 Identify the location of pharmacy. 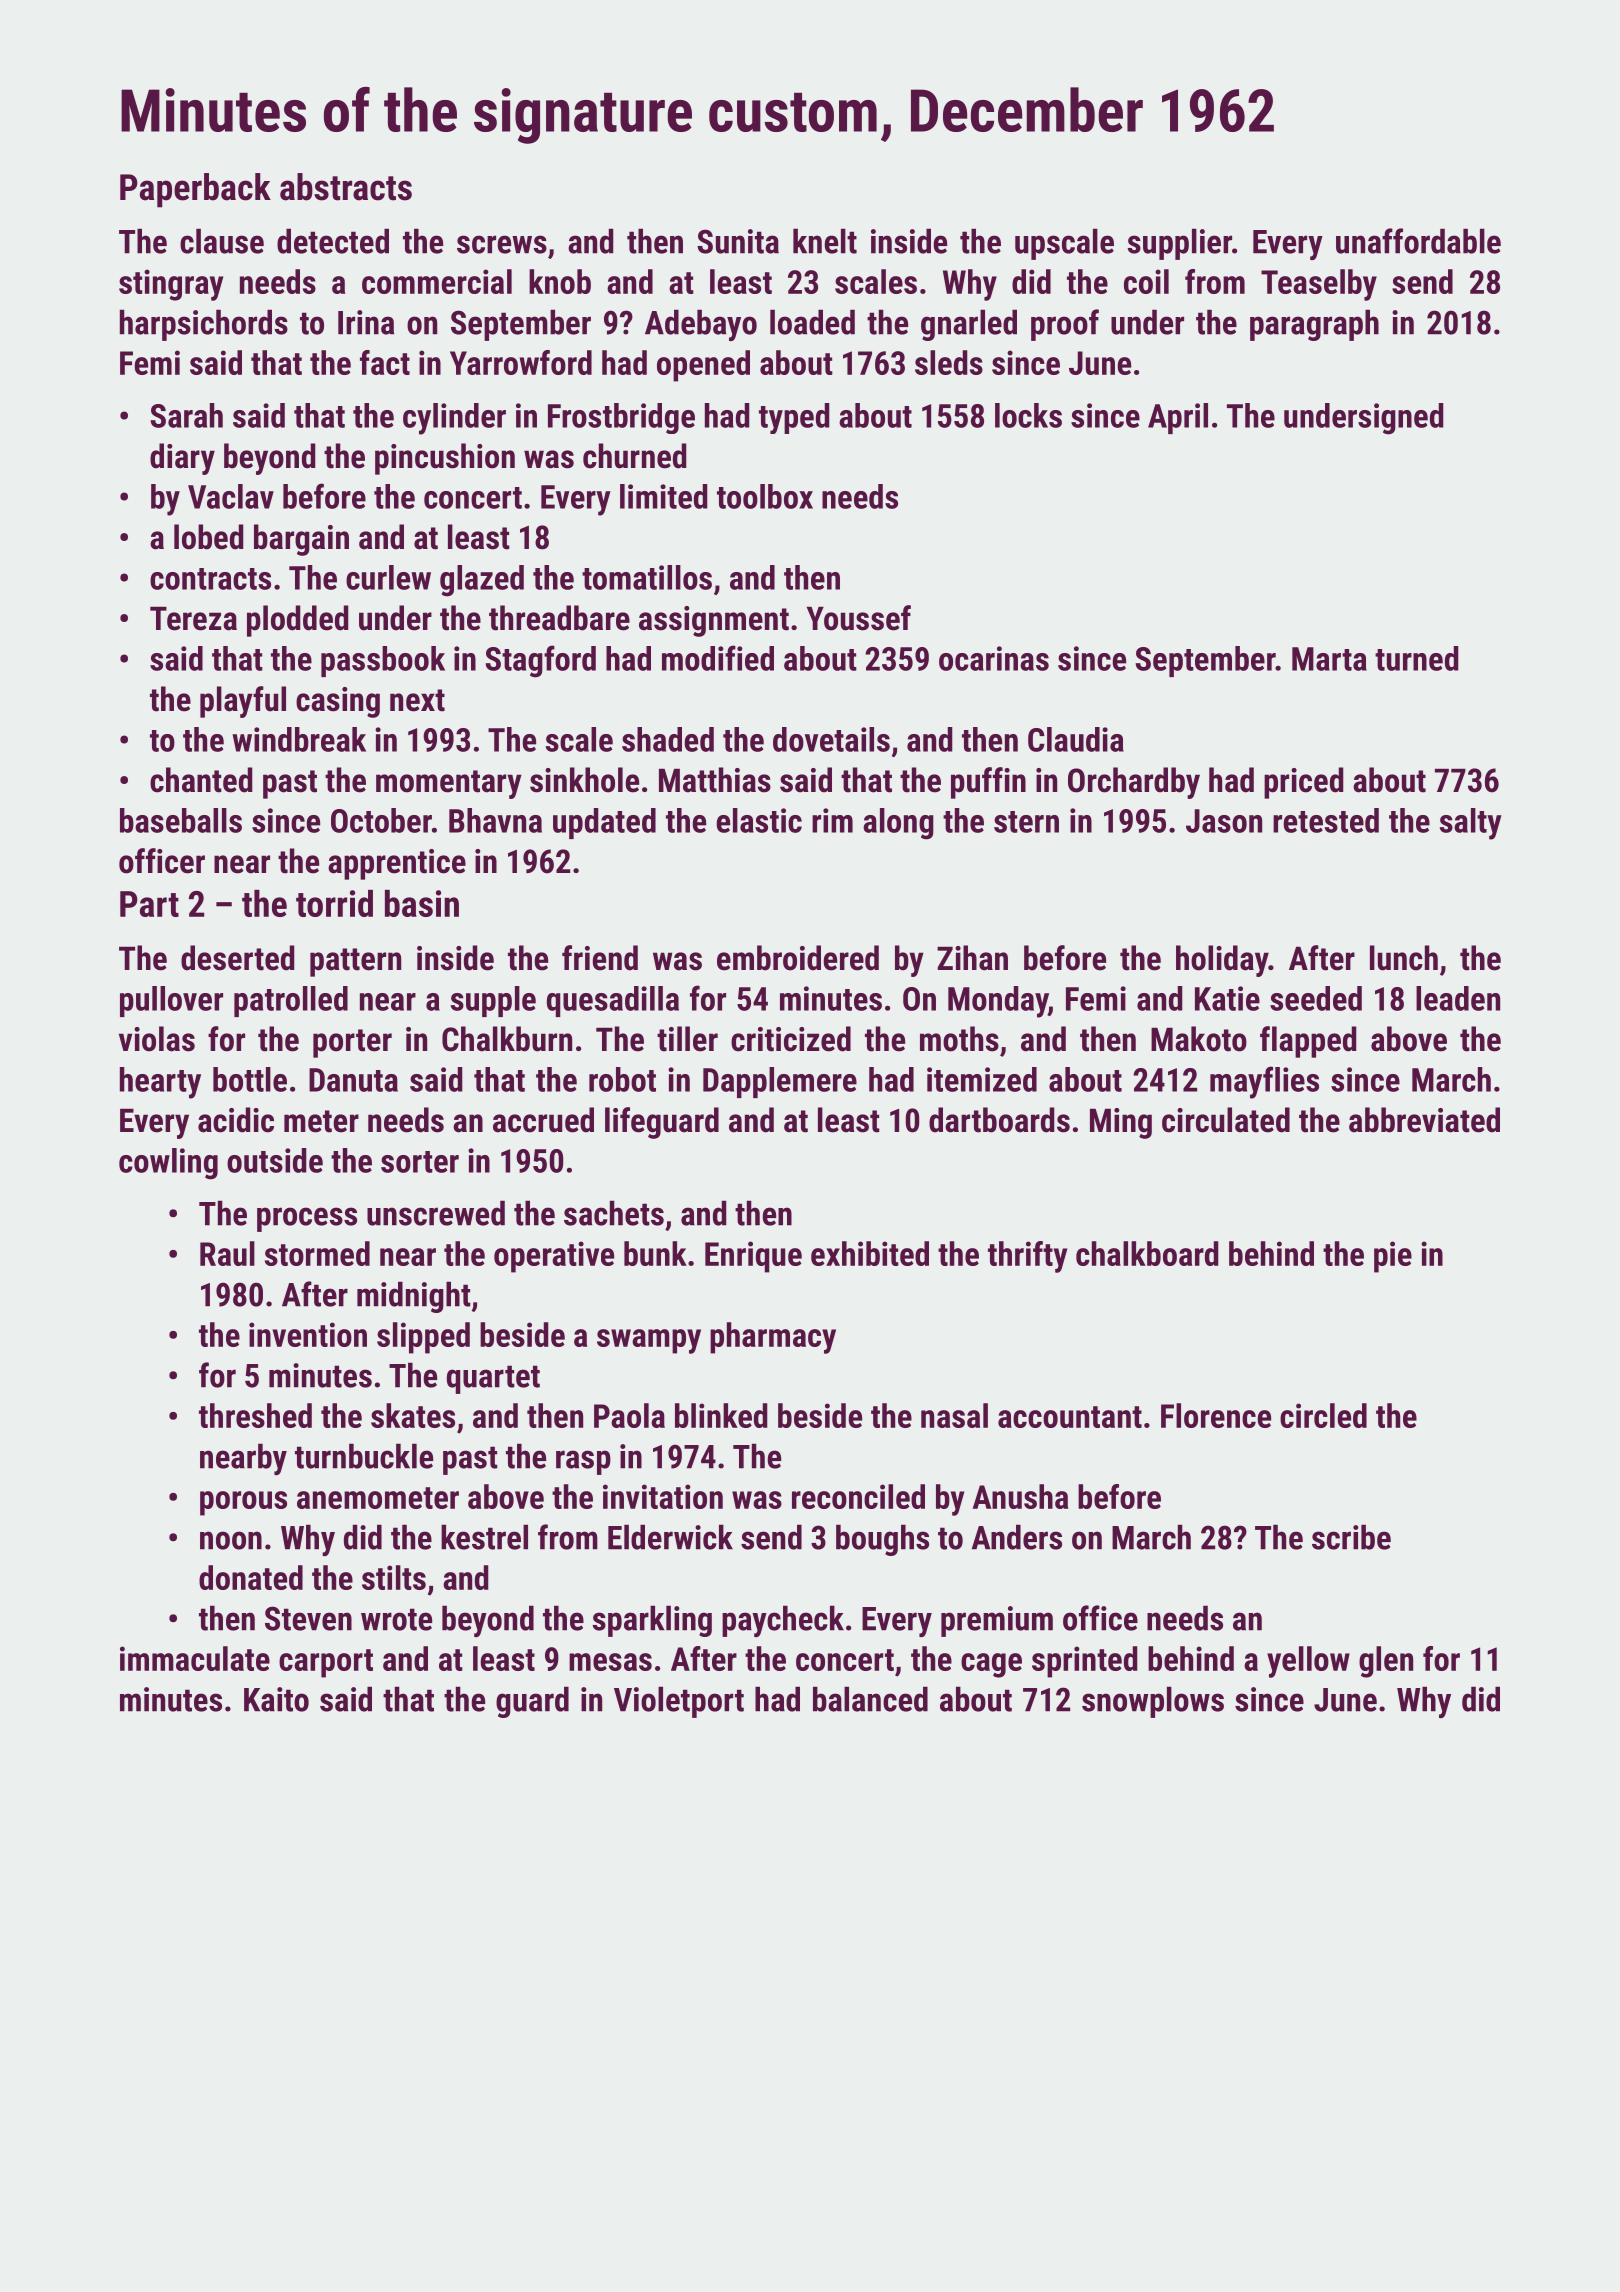
(773, 1338).
